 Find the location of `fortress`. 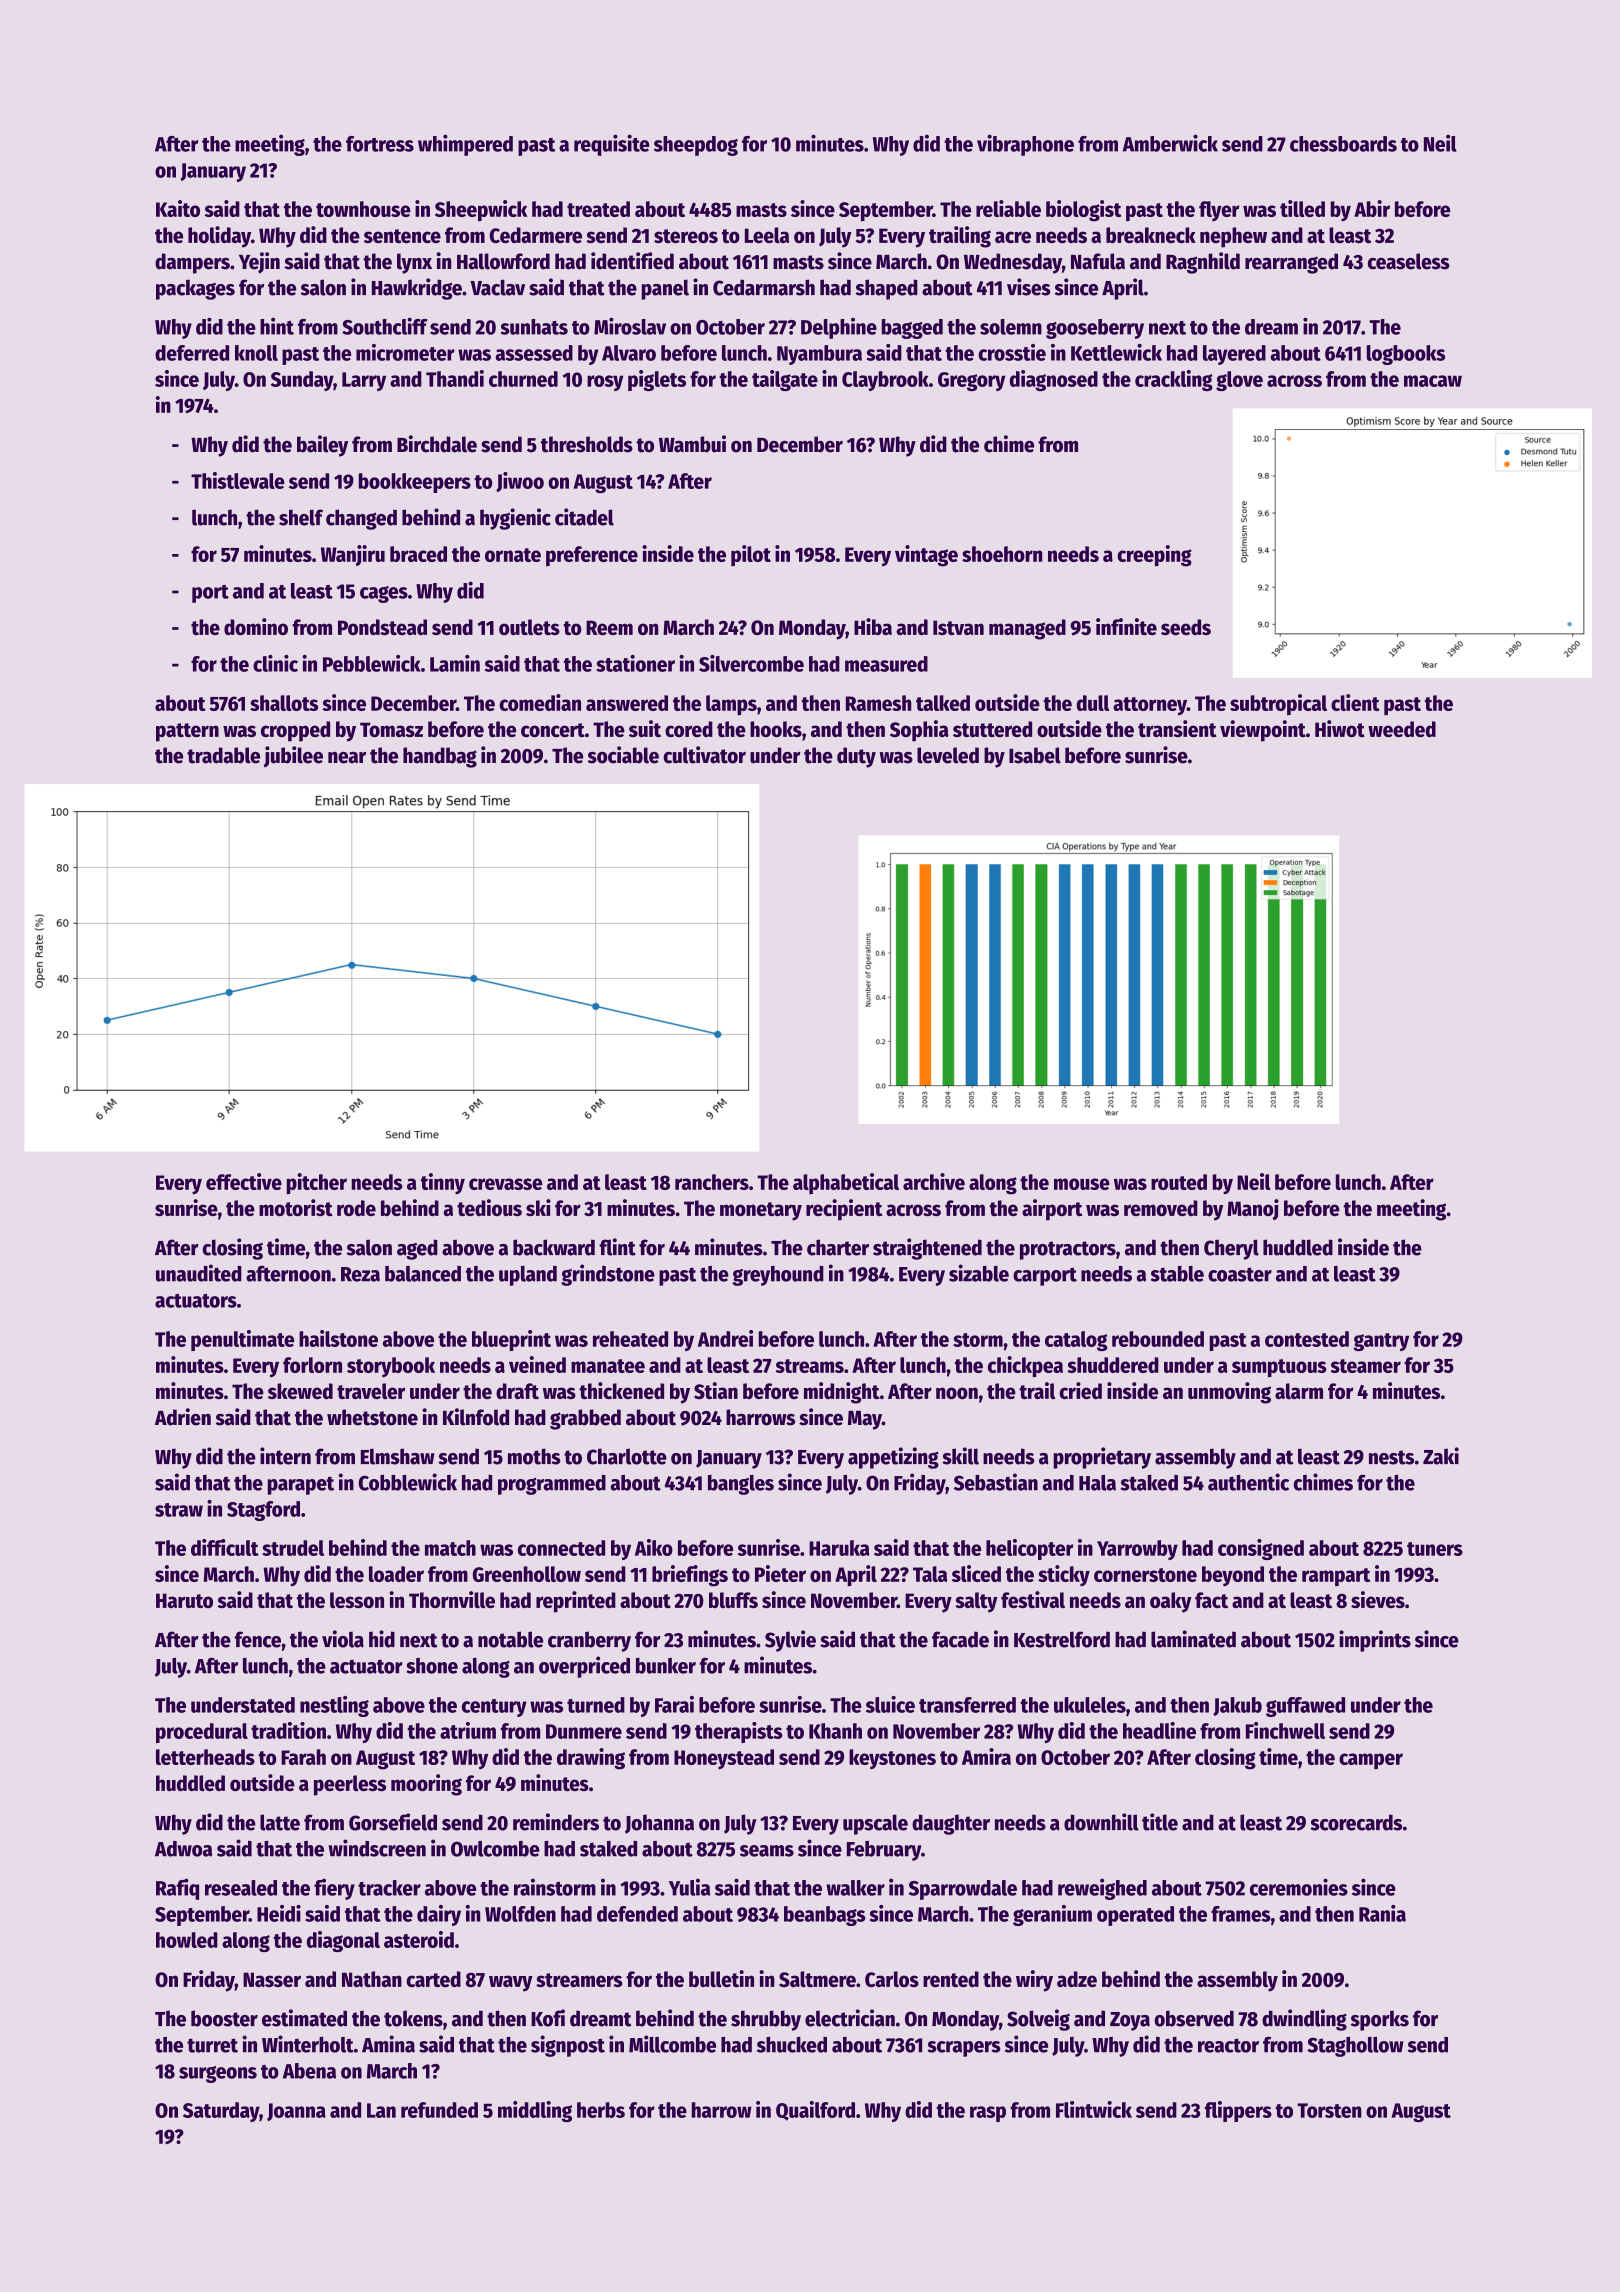

fortress is located at coordinates (380, 144).
